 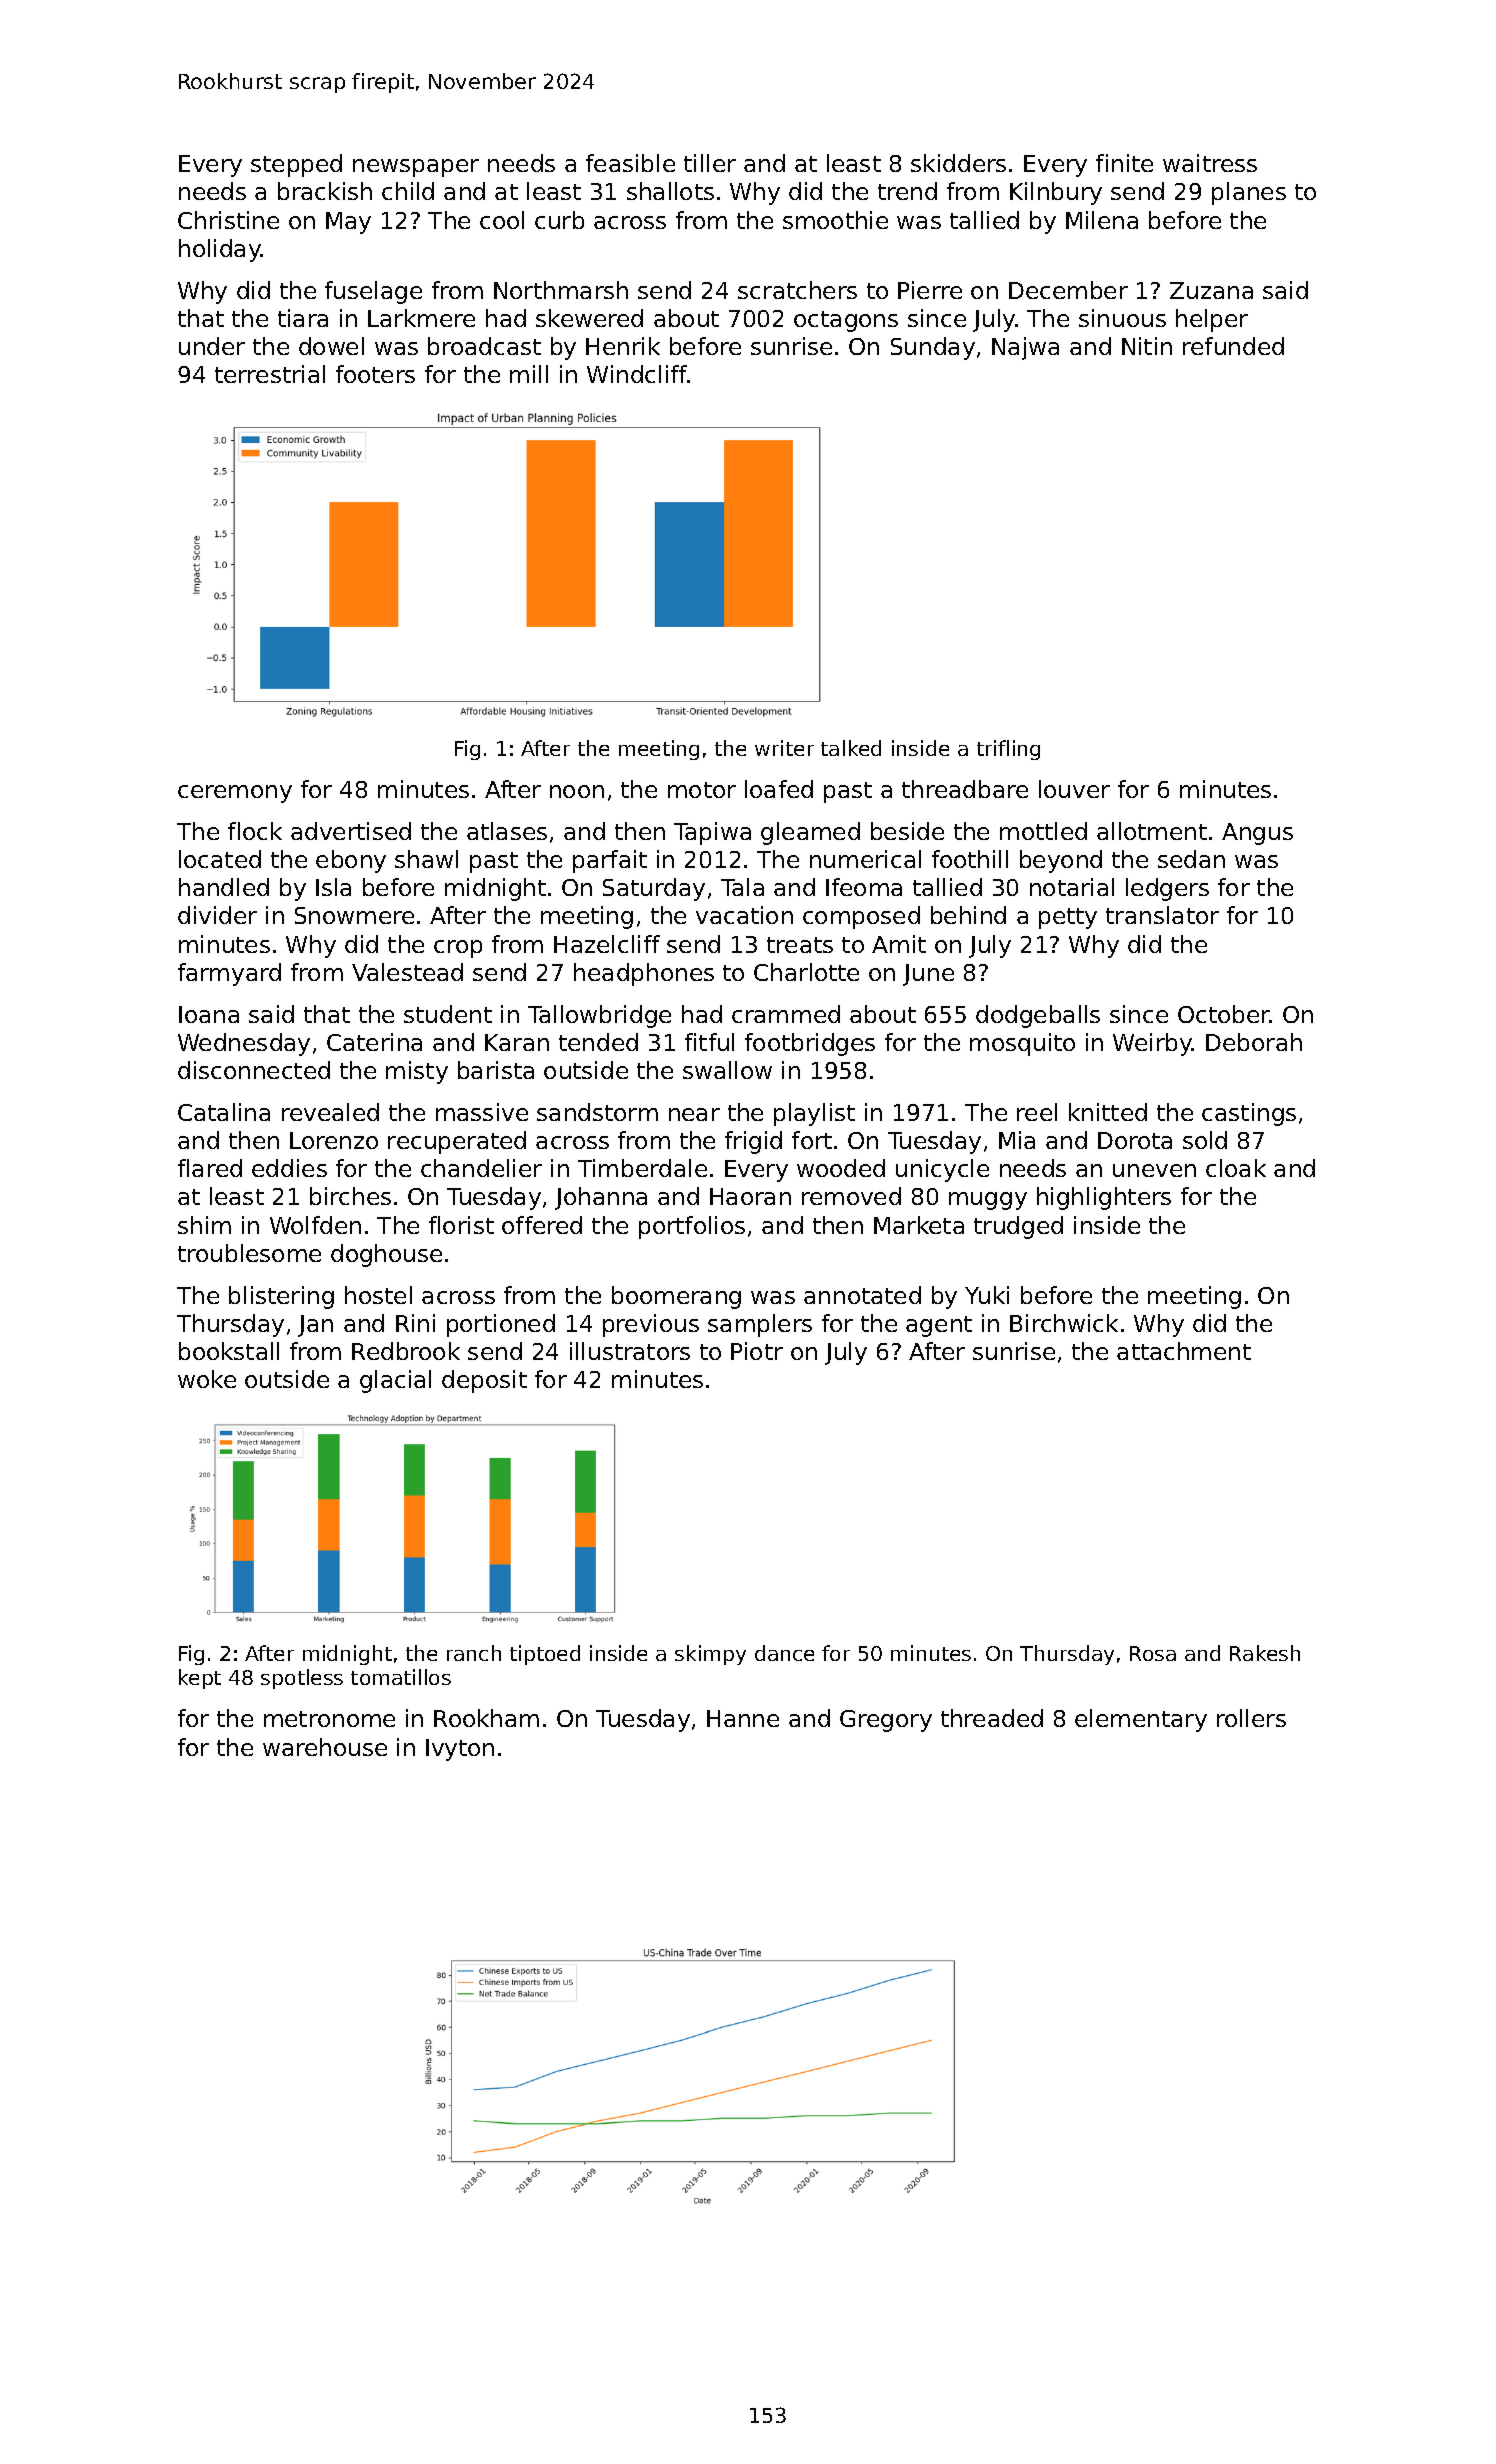 What do you see at coordinates (220, 859) in the screenshot?
I see `located` at bounding box center [220, 859].
